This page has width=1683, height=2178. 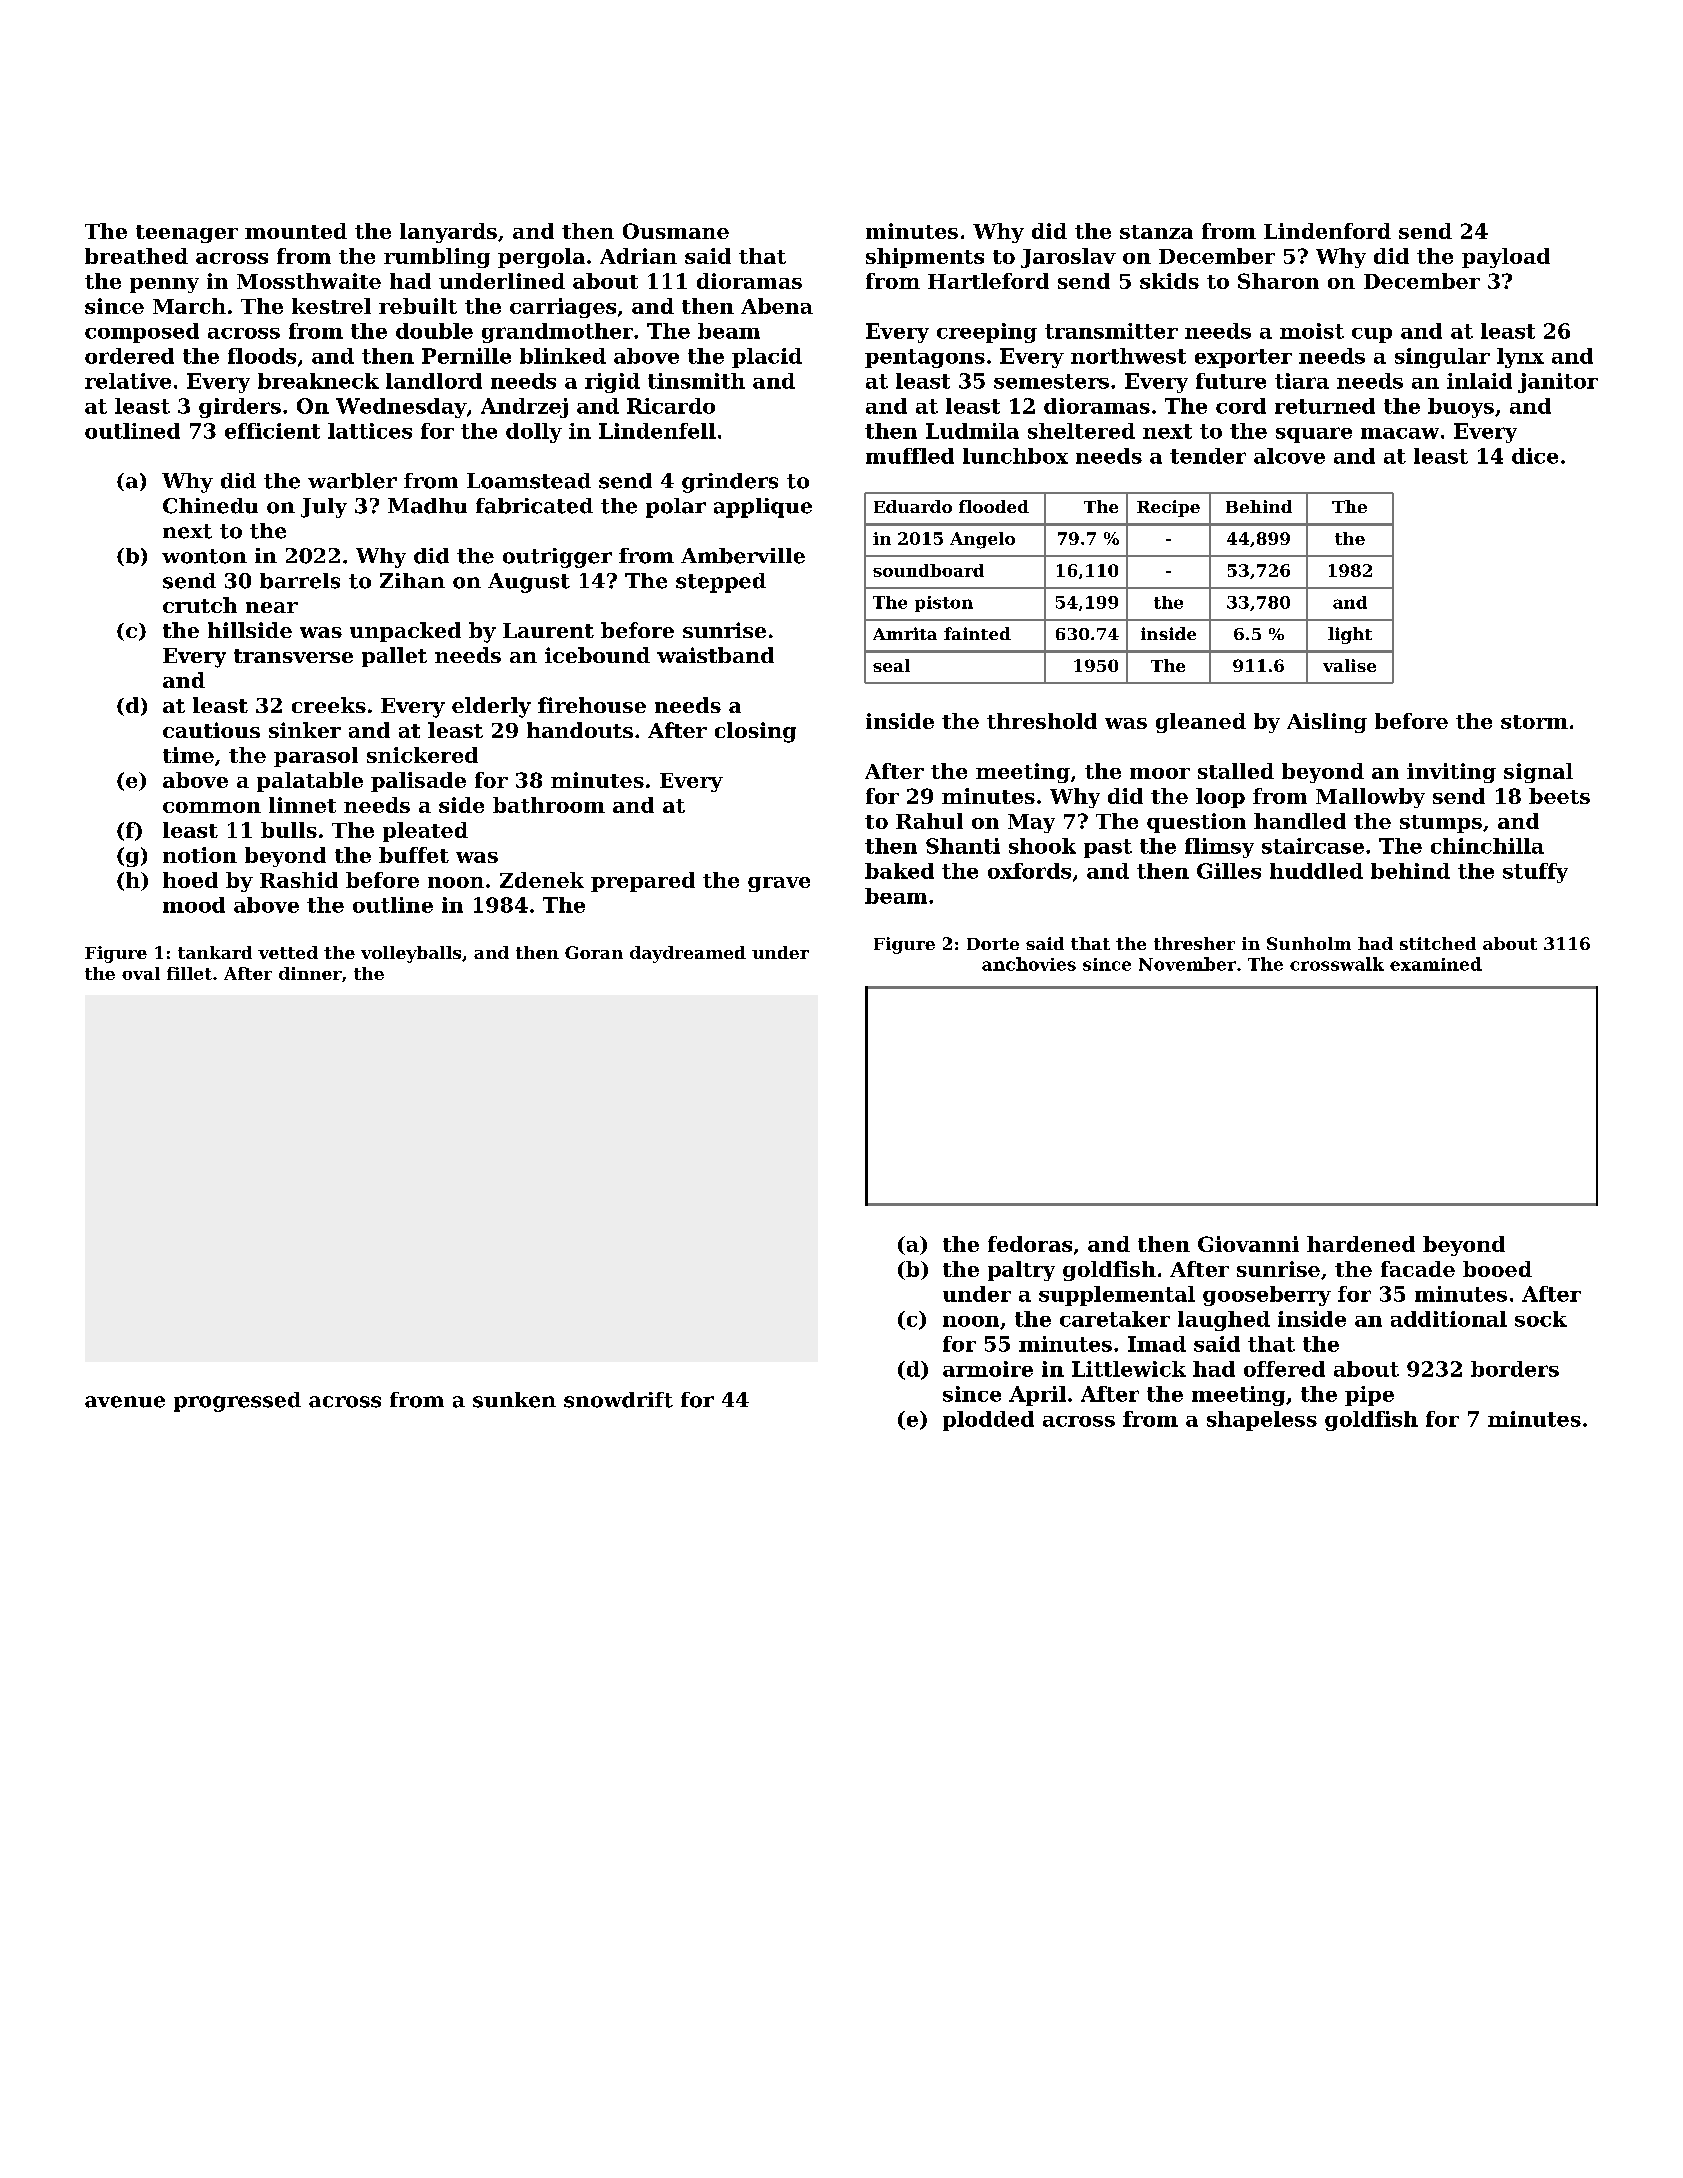 I want to click on double, so click(x=434, y=331).
